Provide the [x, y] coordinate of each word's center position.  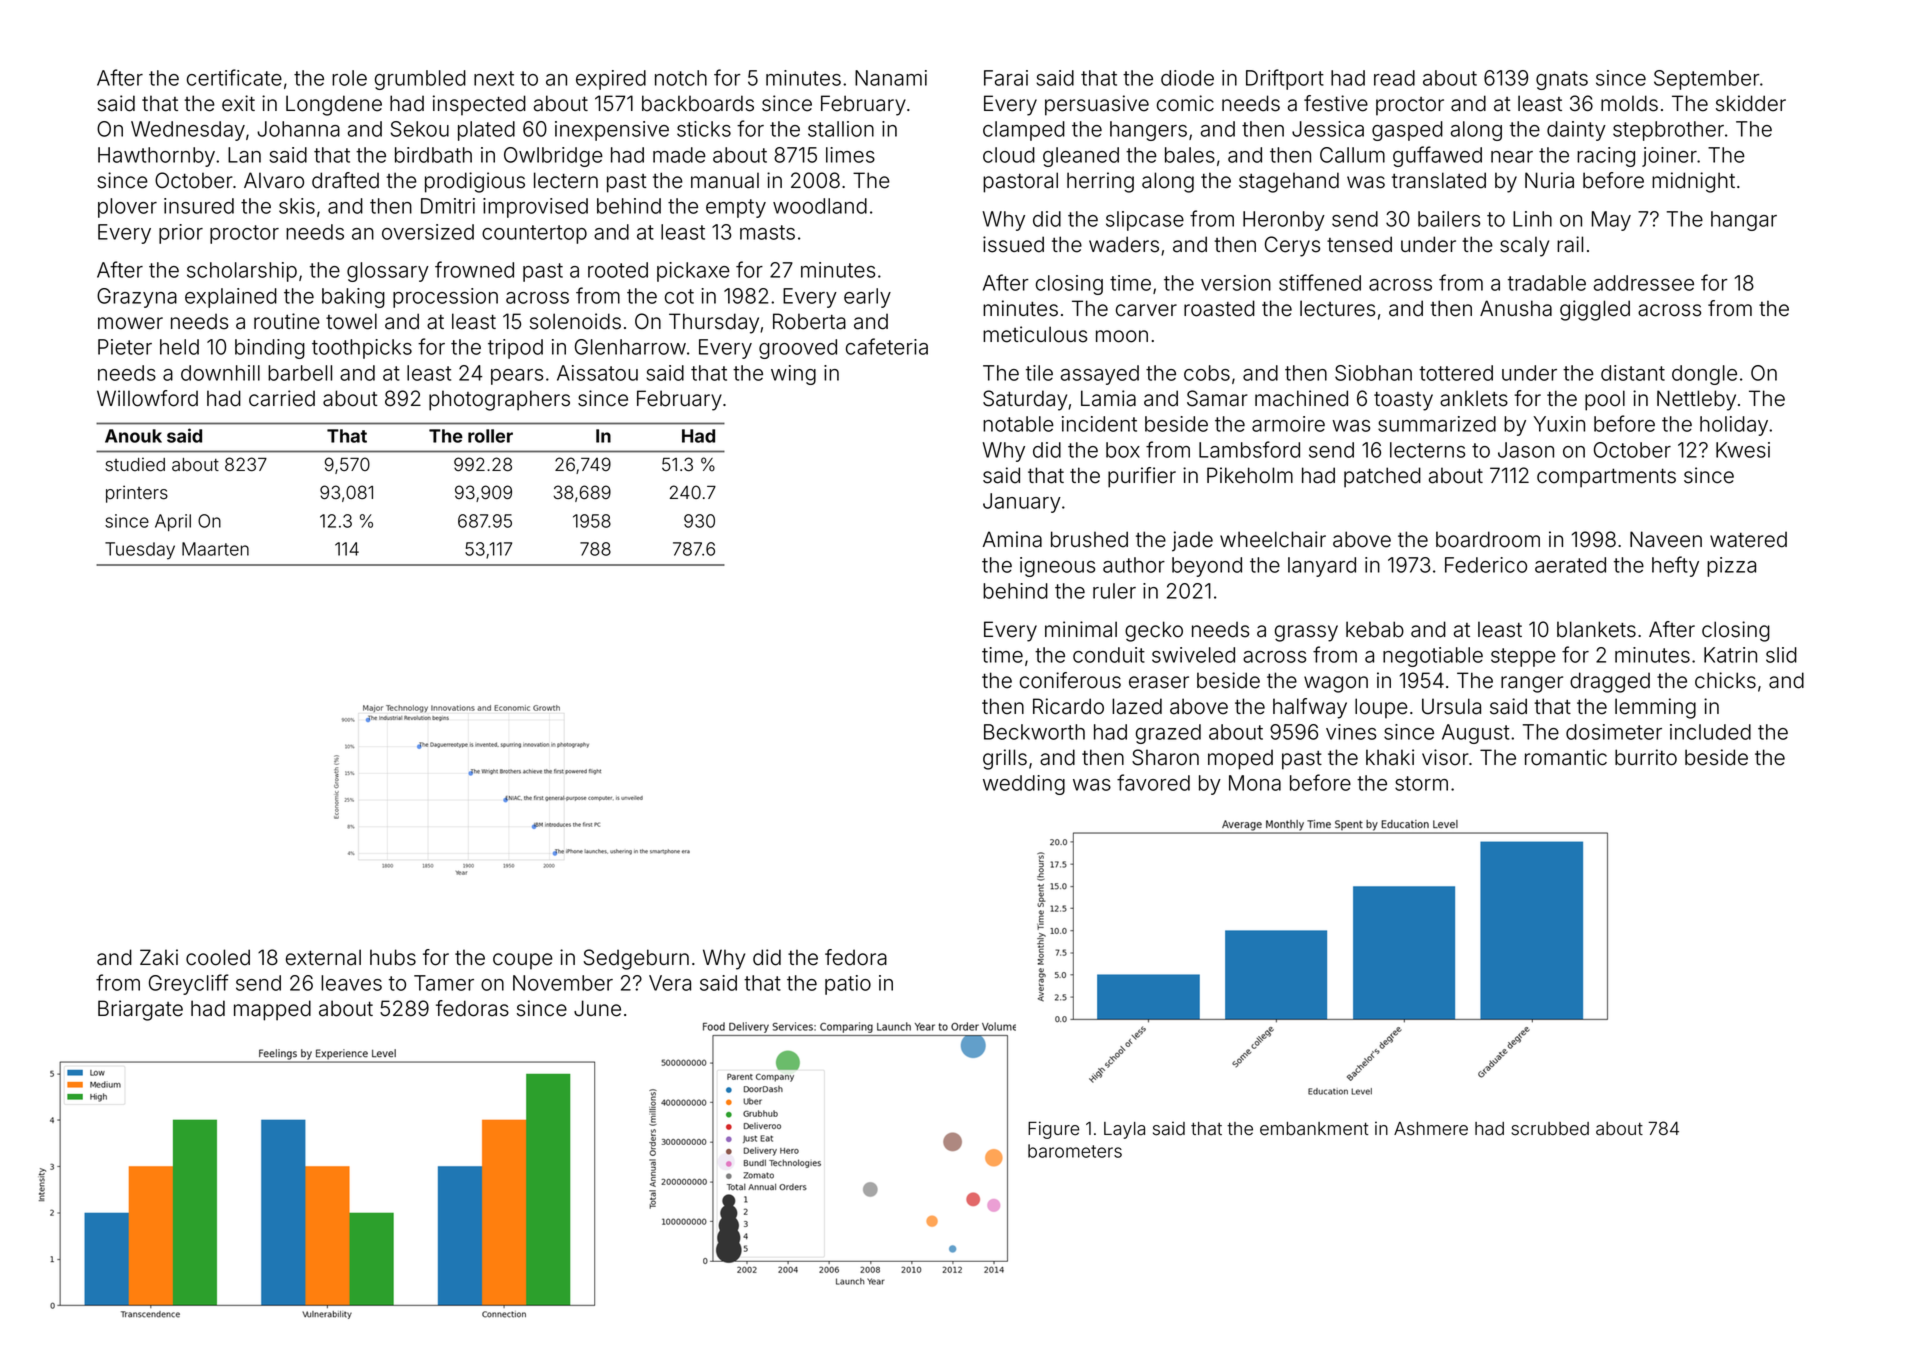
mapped [272, 1010]
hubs [393, 957]
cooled [218, 957]
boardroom [1488, 539]
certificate [234, 77]
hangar [1744, 221]
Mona [1255, 783]
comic [1185, 103]
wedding [1024, 785]
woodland [820, 206]
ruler [1114, 591]
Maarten [215, 549]
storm [1421, 783]
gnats [1562, 80]
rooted [618, 270]
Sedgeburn [636, 959]
